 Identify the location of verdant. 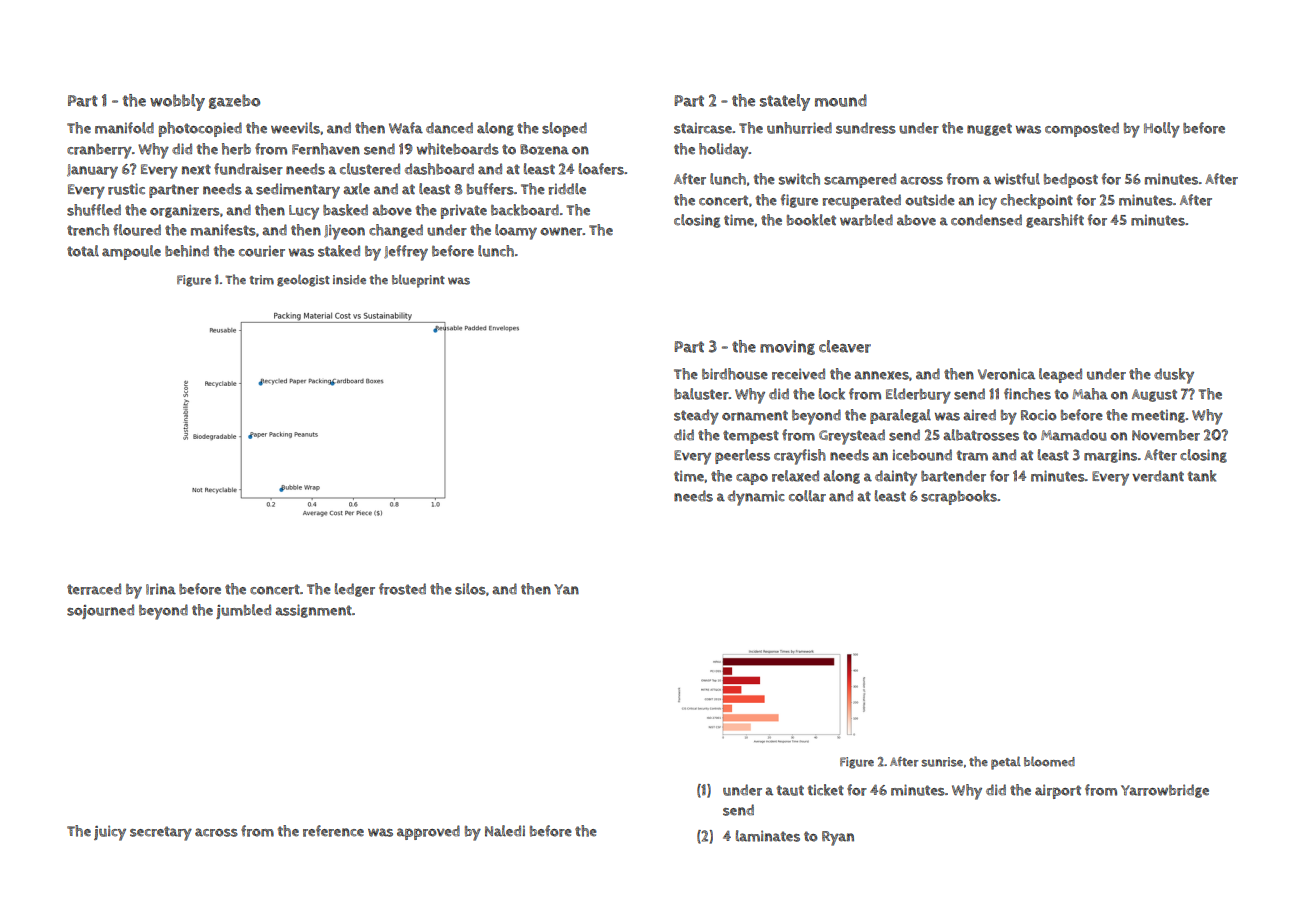
(1158, 476).
